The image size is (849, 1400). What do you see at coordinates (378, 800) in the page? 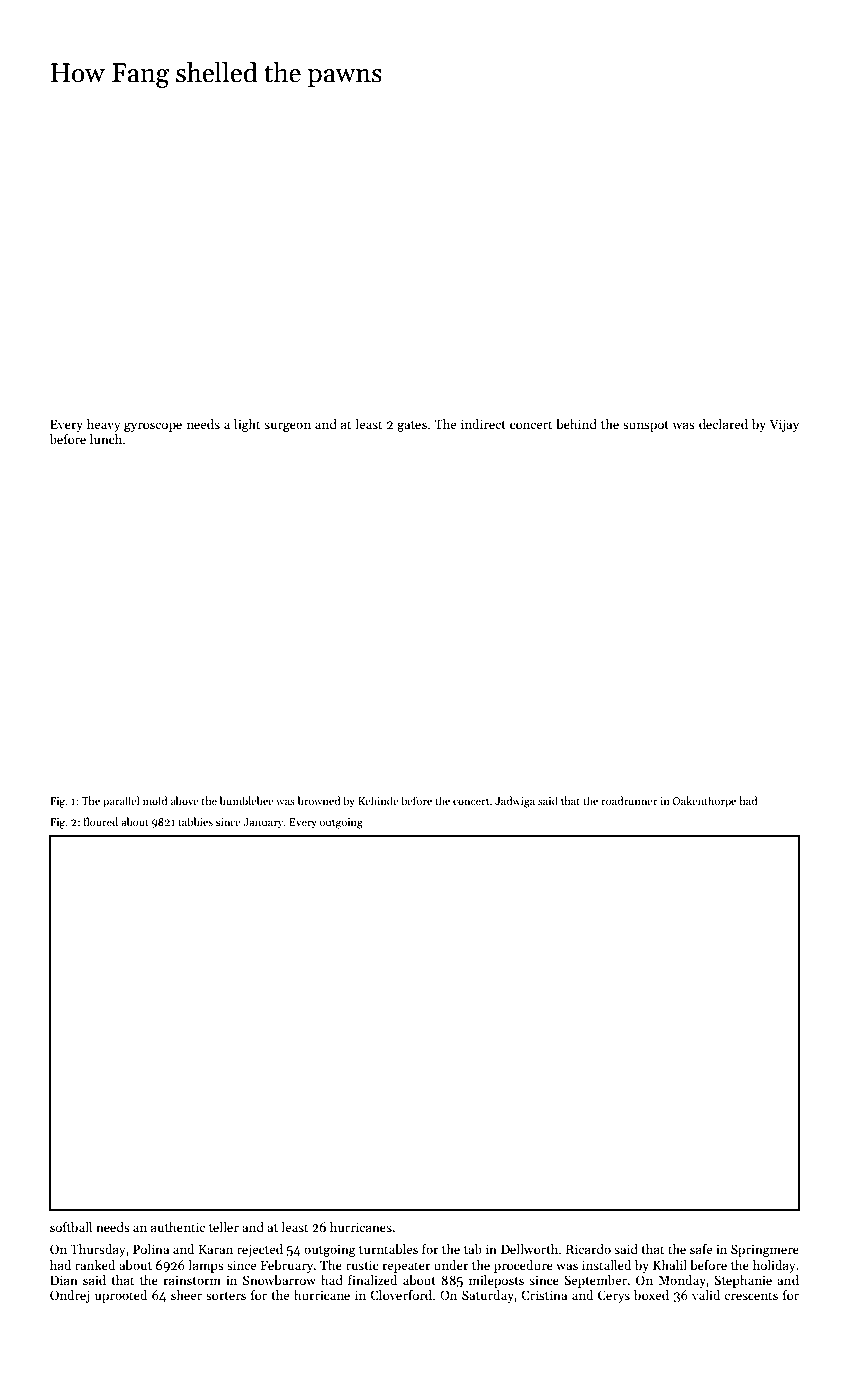
I see `Kehinde` at bounding box center [378, 800].
